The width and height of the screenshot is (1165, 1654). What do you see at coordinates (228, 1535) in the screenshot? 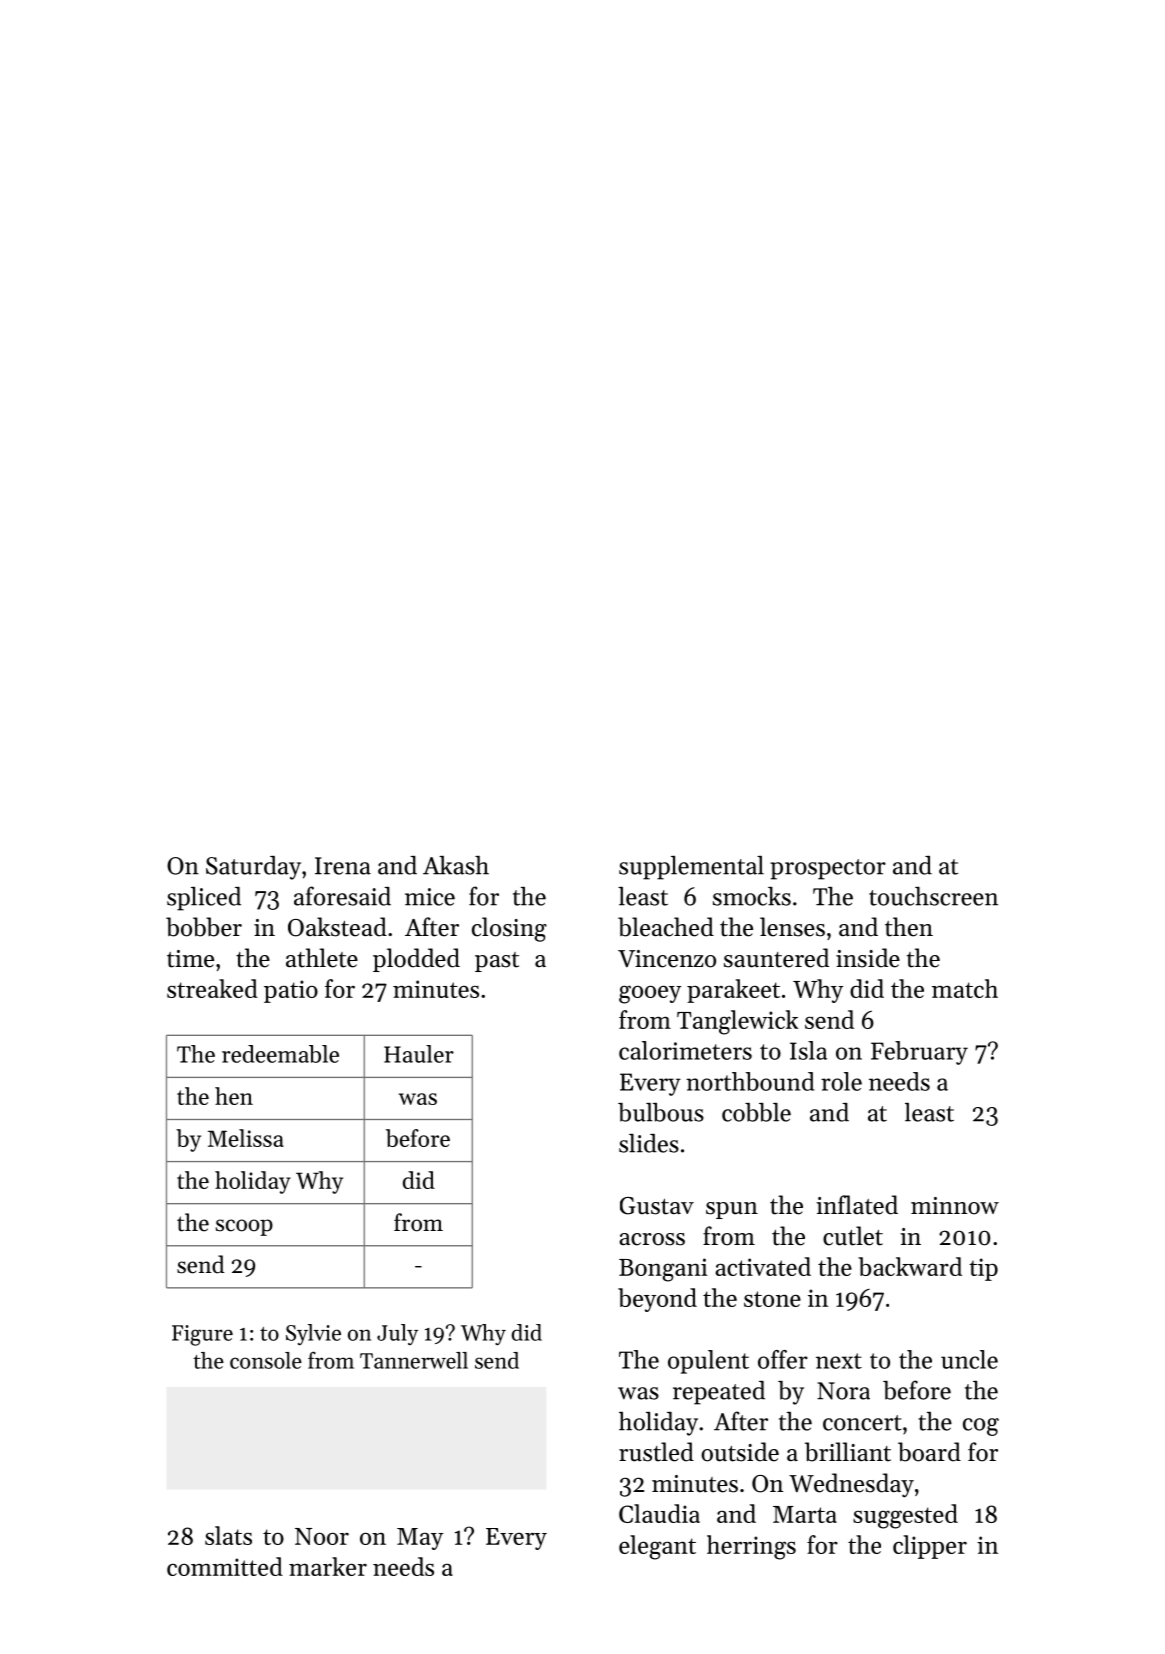
I see `slats` at bounding box center [228, 1535].
